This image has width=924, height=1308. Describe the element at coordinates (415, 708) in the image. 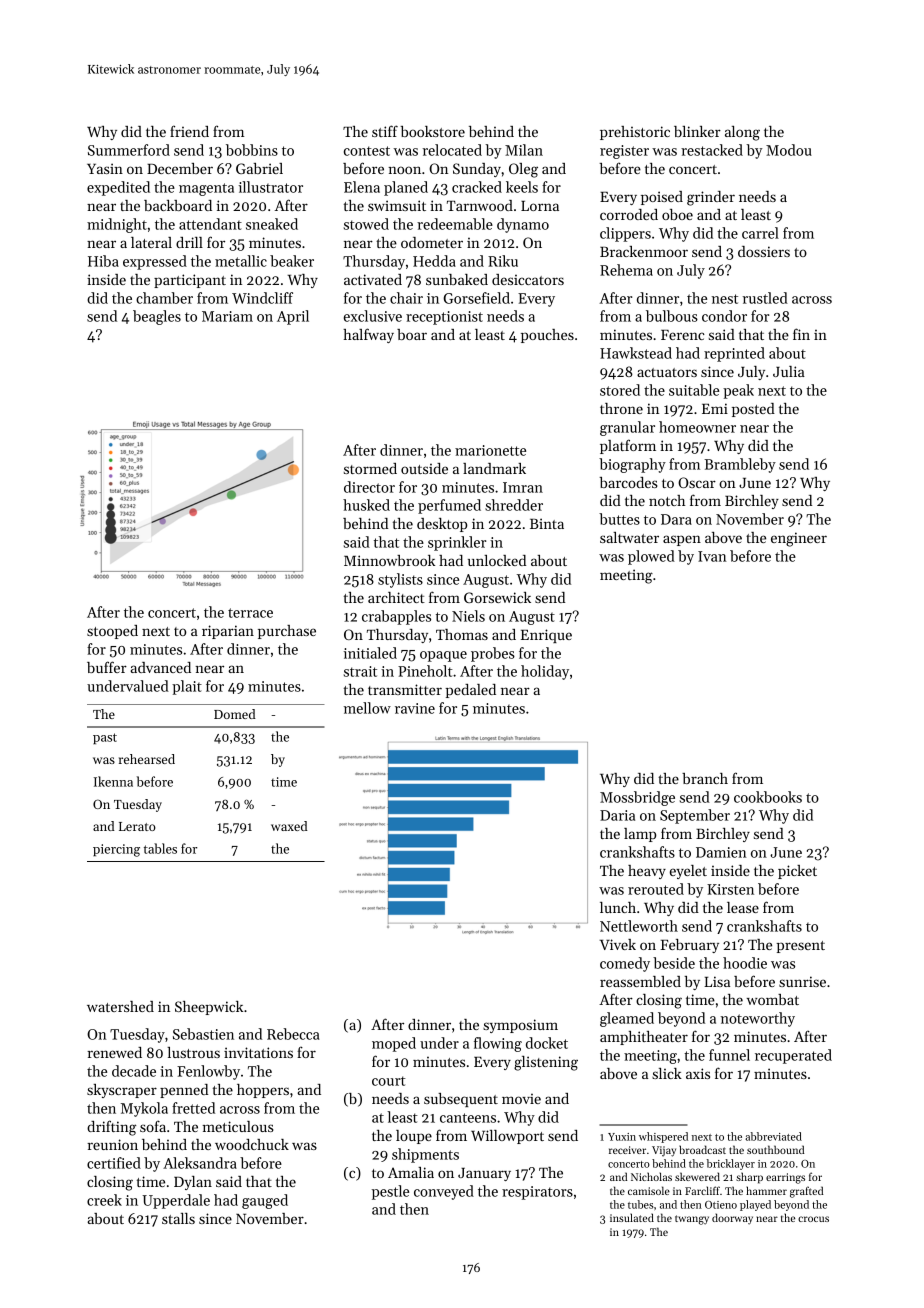

I see `ravine` at that location.
